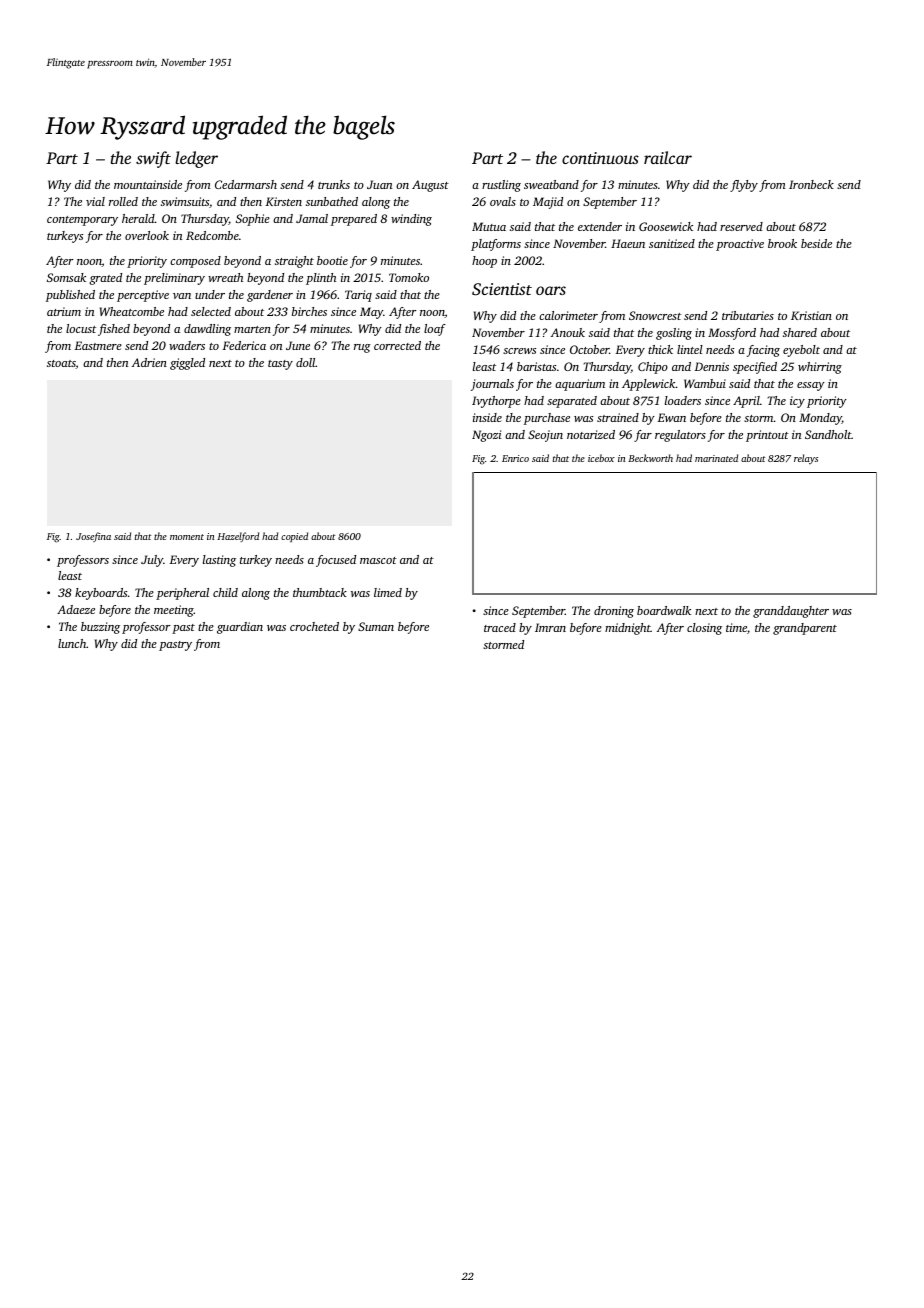 The height and width of the screenshot is (1308, 924). I want to click on August, so click(430, 186).
